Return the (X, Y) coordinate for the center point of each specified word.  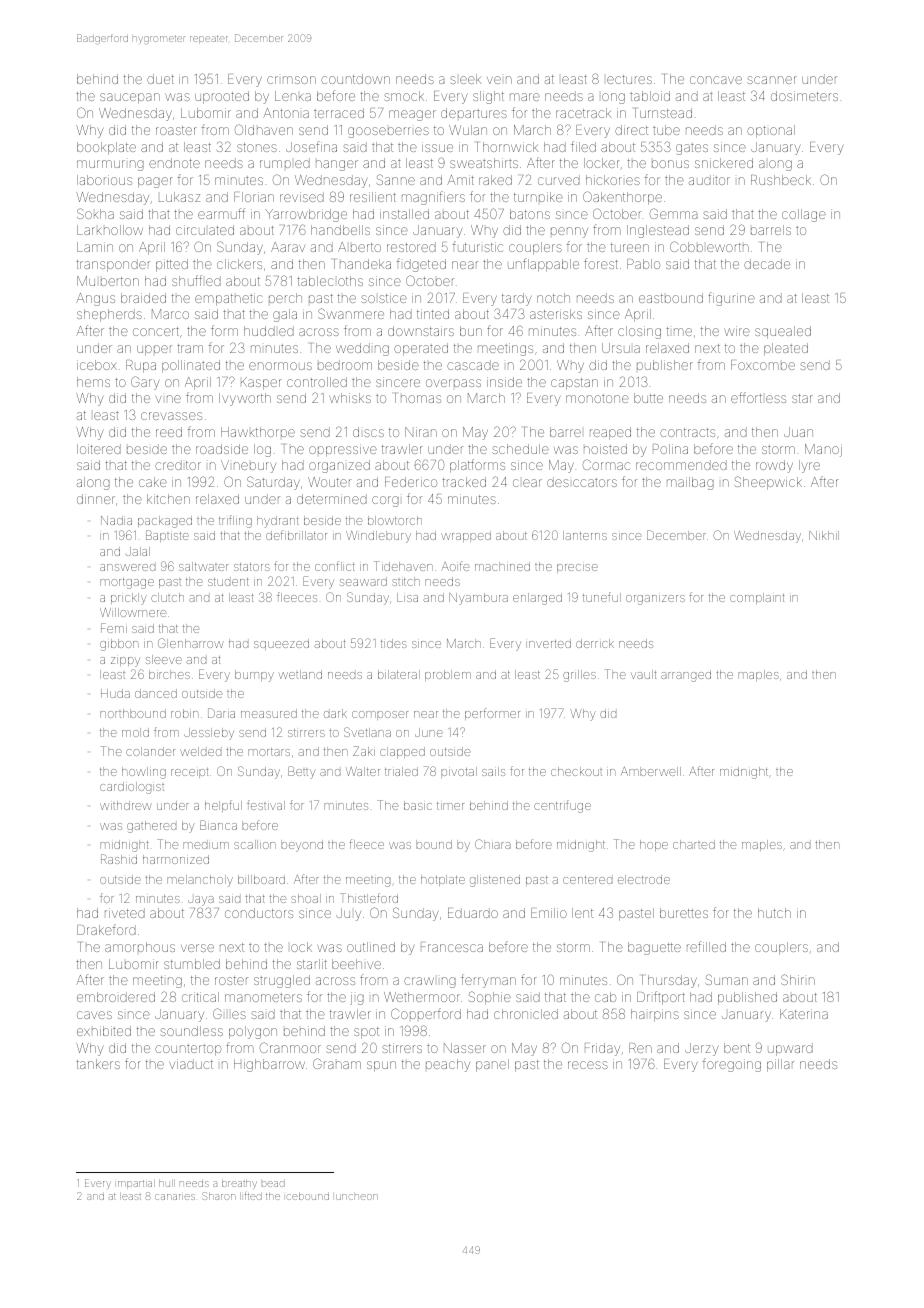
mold (135, 732)
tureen (630, 247)
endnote (174, 163)
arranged (686, 676)
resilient (373, 197)
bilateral (399, 674)
